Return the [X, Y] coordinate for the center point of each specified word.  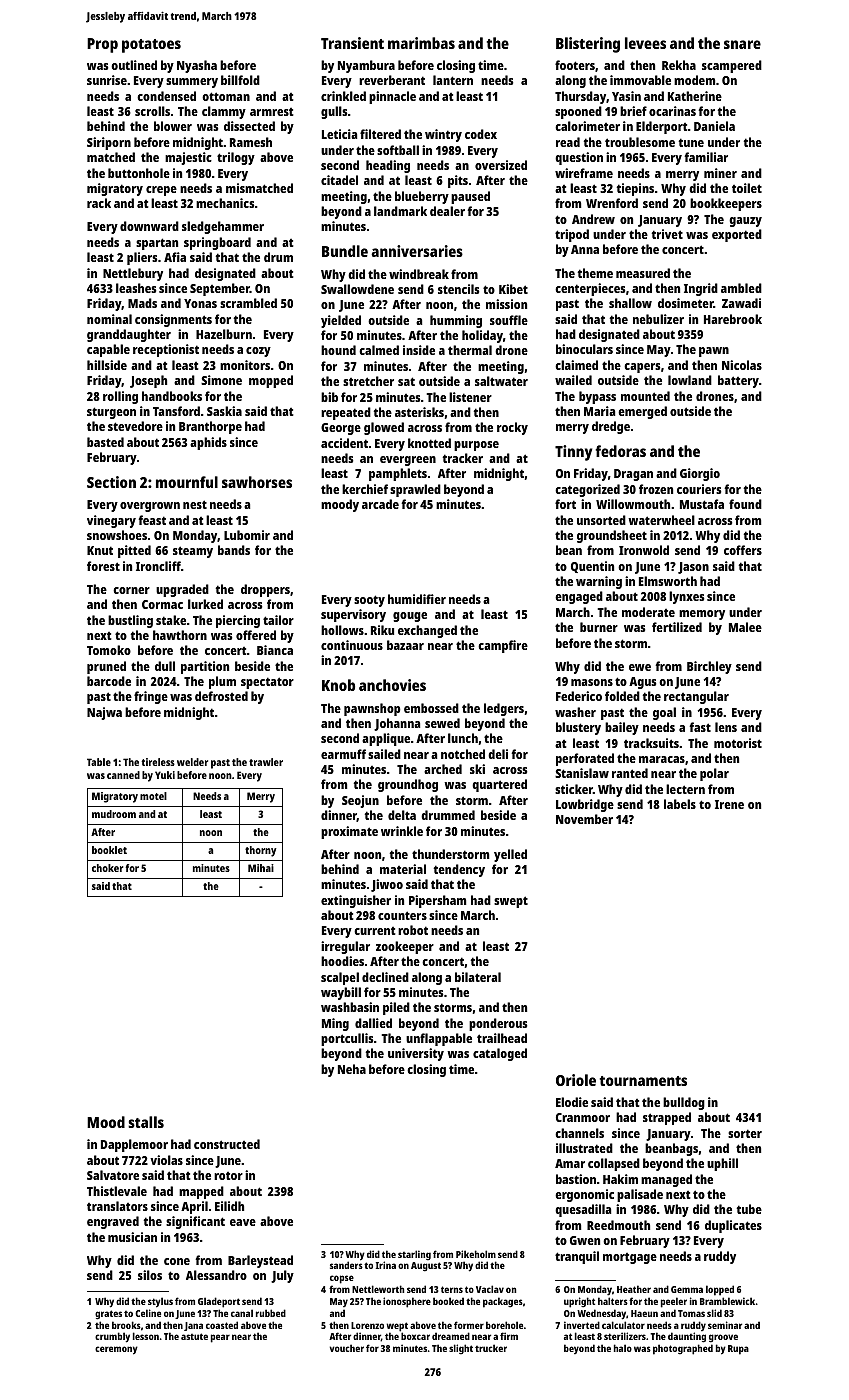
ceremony [116, 1350]
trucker [491, 1348]
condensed [166, 96]
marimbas [421, 43]
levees [645, 43]
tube [749, 1209]
